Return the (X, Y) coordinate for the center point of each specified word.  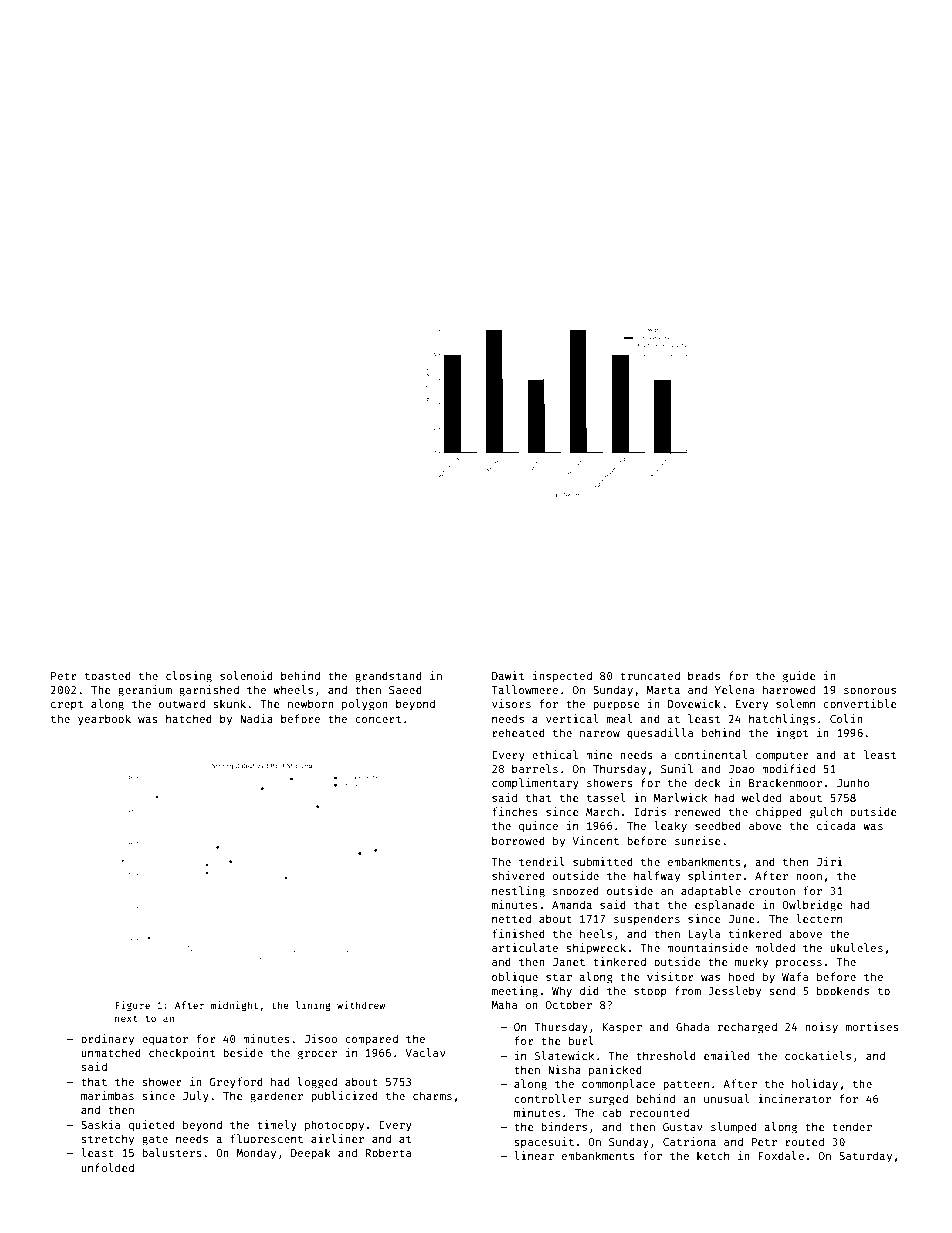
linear (534, 1155)
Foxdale (781, 1155)
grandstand (388, 677)
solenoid (246, 675)
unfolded (107, 1167)
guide (799, 677)
